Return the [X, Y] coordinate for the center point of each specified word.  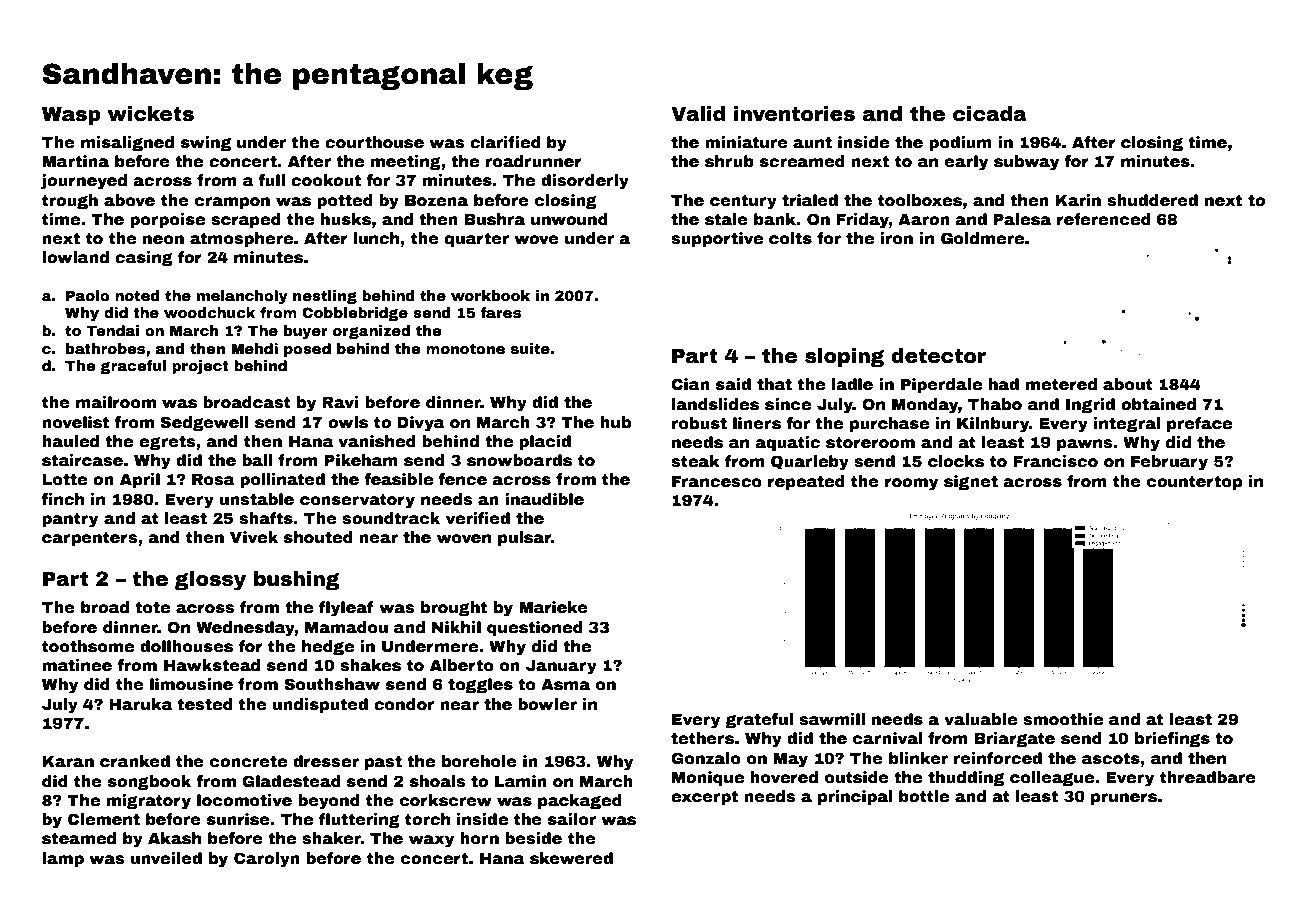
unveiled [166, 858]
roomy [911, 484]
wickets [151, 114]
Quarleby [810, 463]
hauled [70, 441]
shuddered [1152, 200]
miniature [746, 142]
